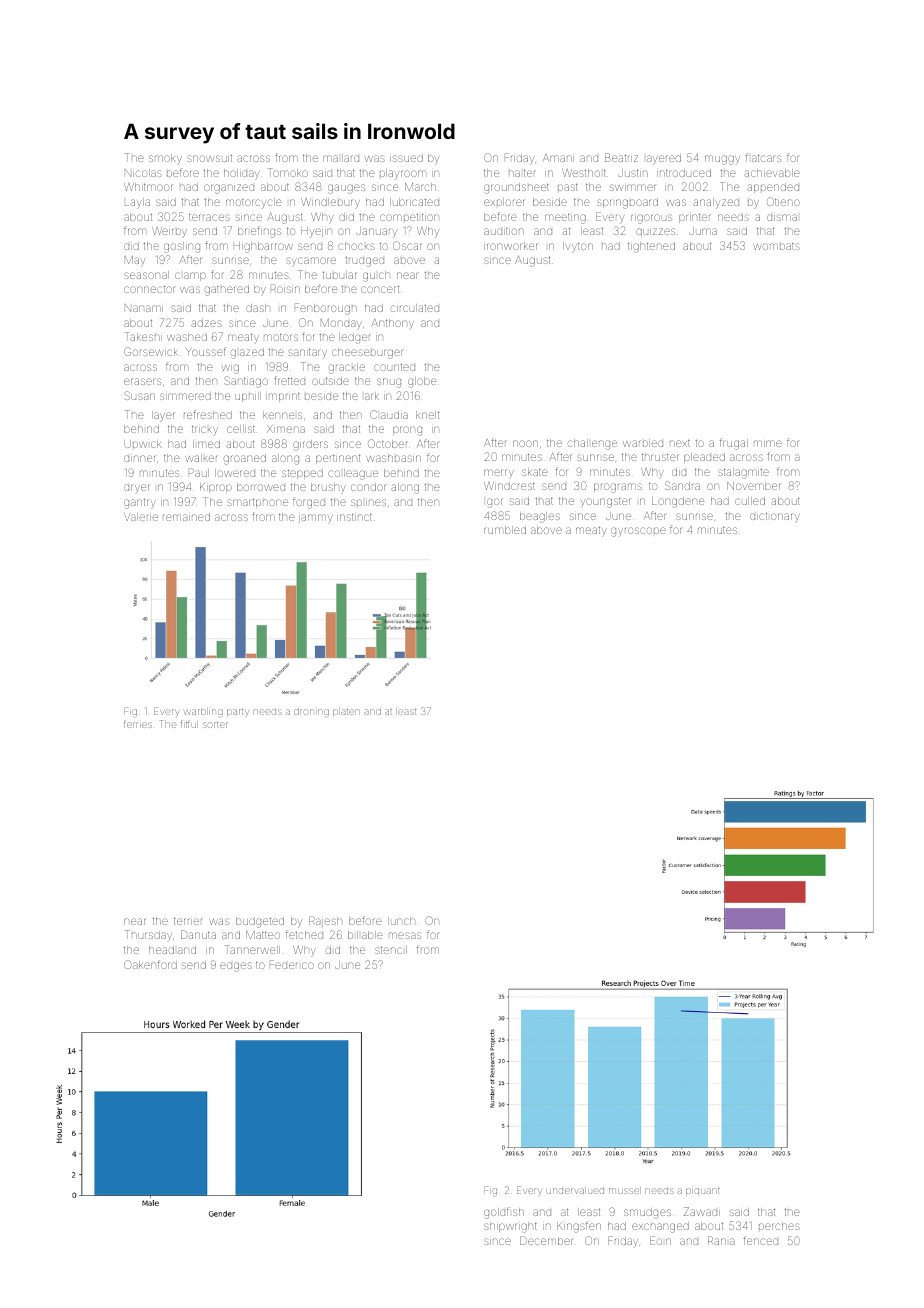 This screenshot has width=924, height=1308. Describe the element at coordinates (722, 160) in the screenshot. I see `muggy` at that location.
